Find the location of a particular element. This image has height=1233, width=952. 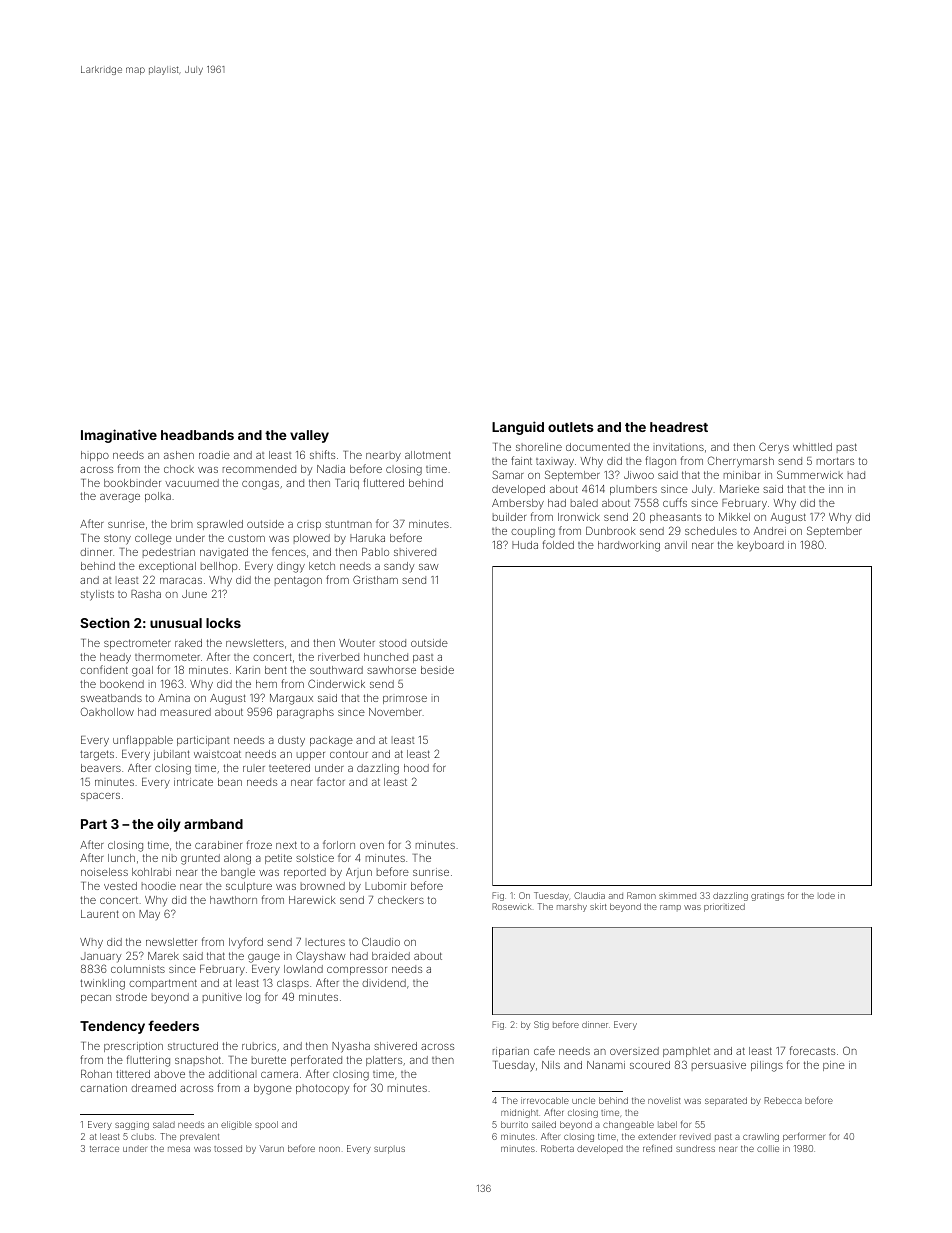

beside is located at coordinates (437, 670).
